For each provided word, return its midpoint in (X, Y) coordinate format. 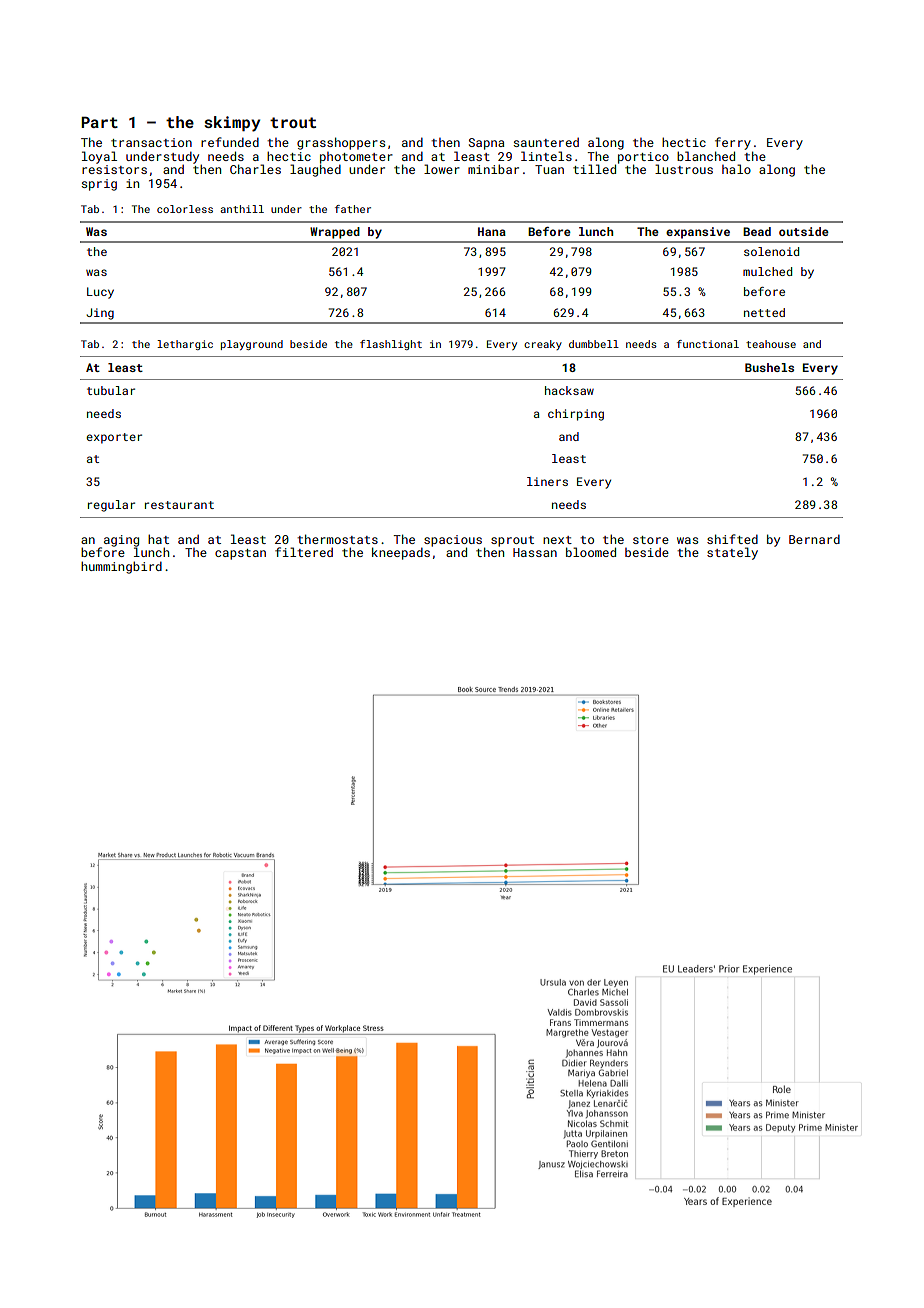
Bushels (769, 367)
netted (764, 312)
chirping (576, 415)
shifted (732, 539)
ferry (733, 143)
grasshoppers (341, 143)
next (557, 540)
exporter (114, 438)
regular (111, 506)
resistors (114, 169)
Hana (492, 231)
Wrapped (335, 233)
